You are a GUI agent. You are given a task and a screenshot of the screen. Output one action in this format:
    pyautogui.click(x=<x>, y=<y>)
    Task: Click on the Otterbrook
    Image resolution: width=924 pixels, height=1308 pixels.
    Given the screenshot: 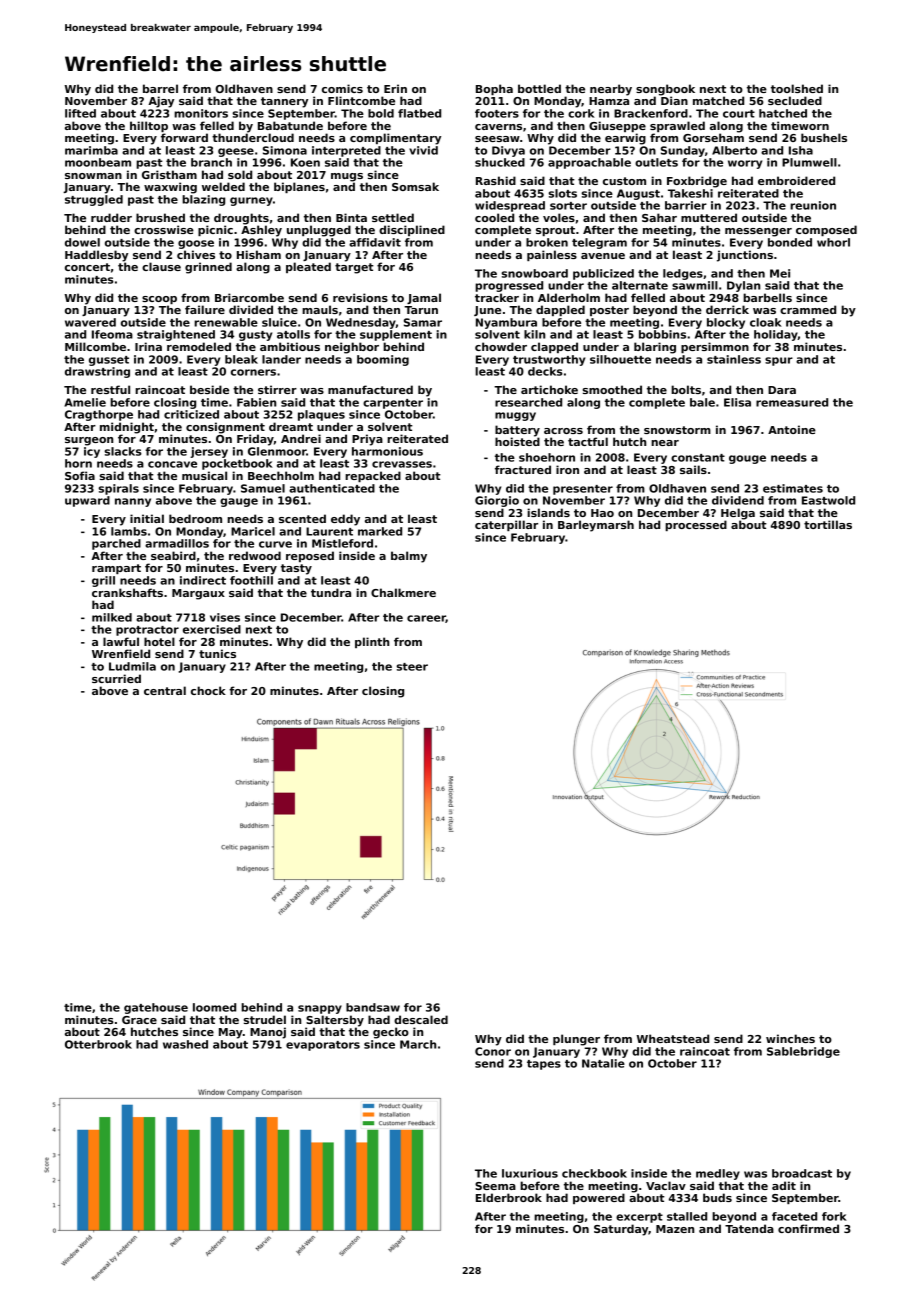 What is the action you would take?
    pyautogui.click(x=98, y=1044)
